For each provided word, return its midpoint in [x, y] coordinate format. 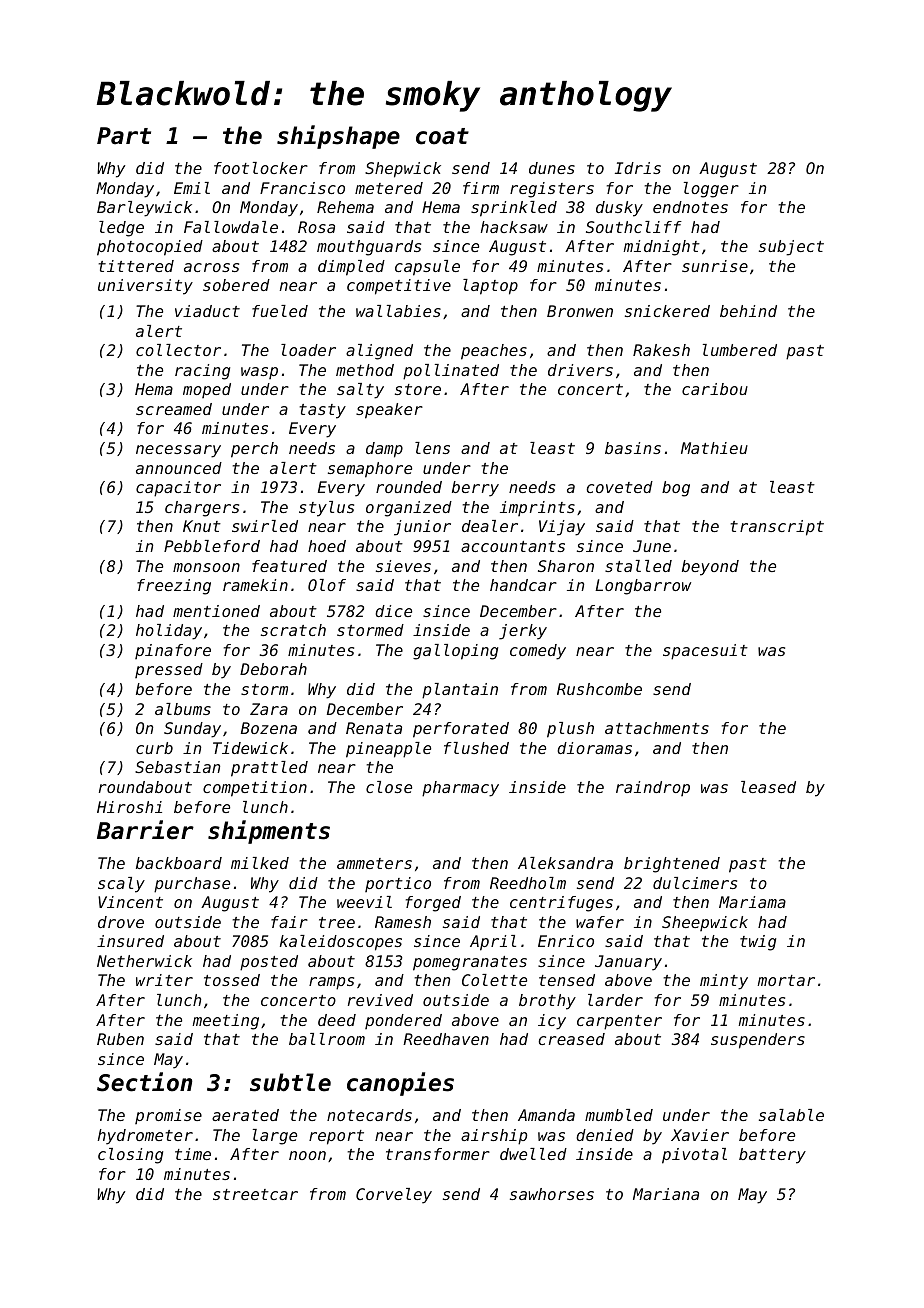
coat [442, 136]
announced [179, 468]
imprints [537, 508]
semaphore [370, 470]
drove [121, 922]
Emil [192, 188]
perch [254, 450]
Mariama [752, 902]
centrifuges [561, 904]
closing [130, 1156]
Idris [638, 168]
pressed [169, 670]
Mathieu [714, 448]
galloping [455, 652]
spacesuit [705, 652]
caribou [715, 389]
